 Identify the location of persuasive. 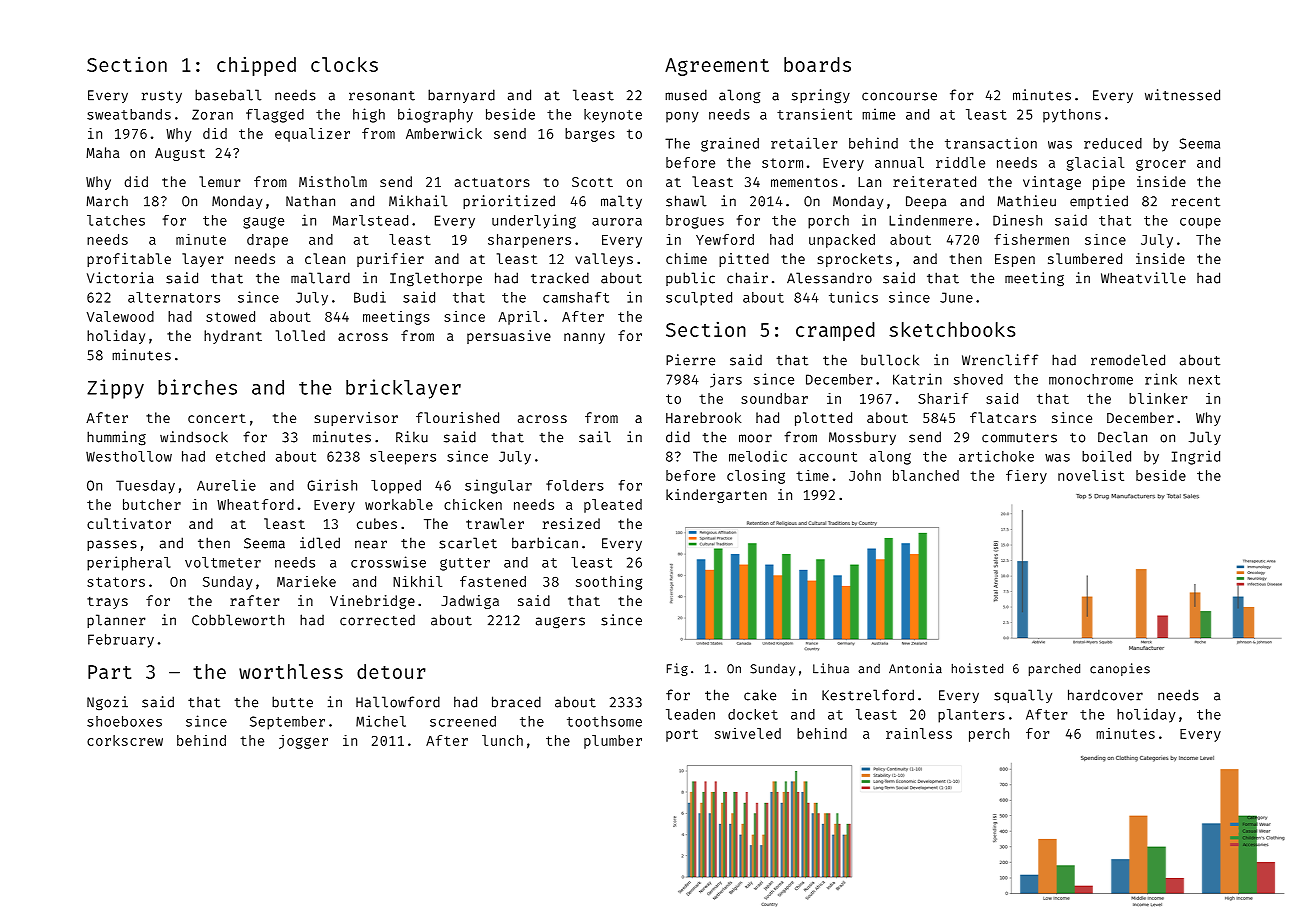
(509, 337).
